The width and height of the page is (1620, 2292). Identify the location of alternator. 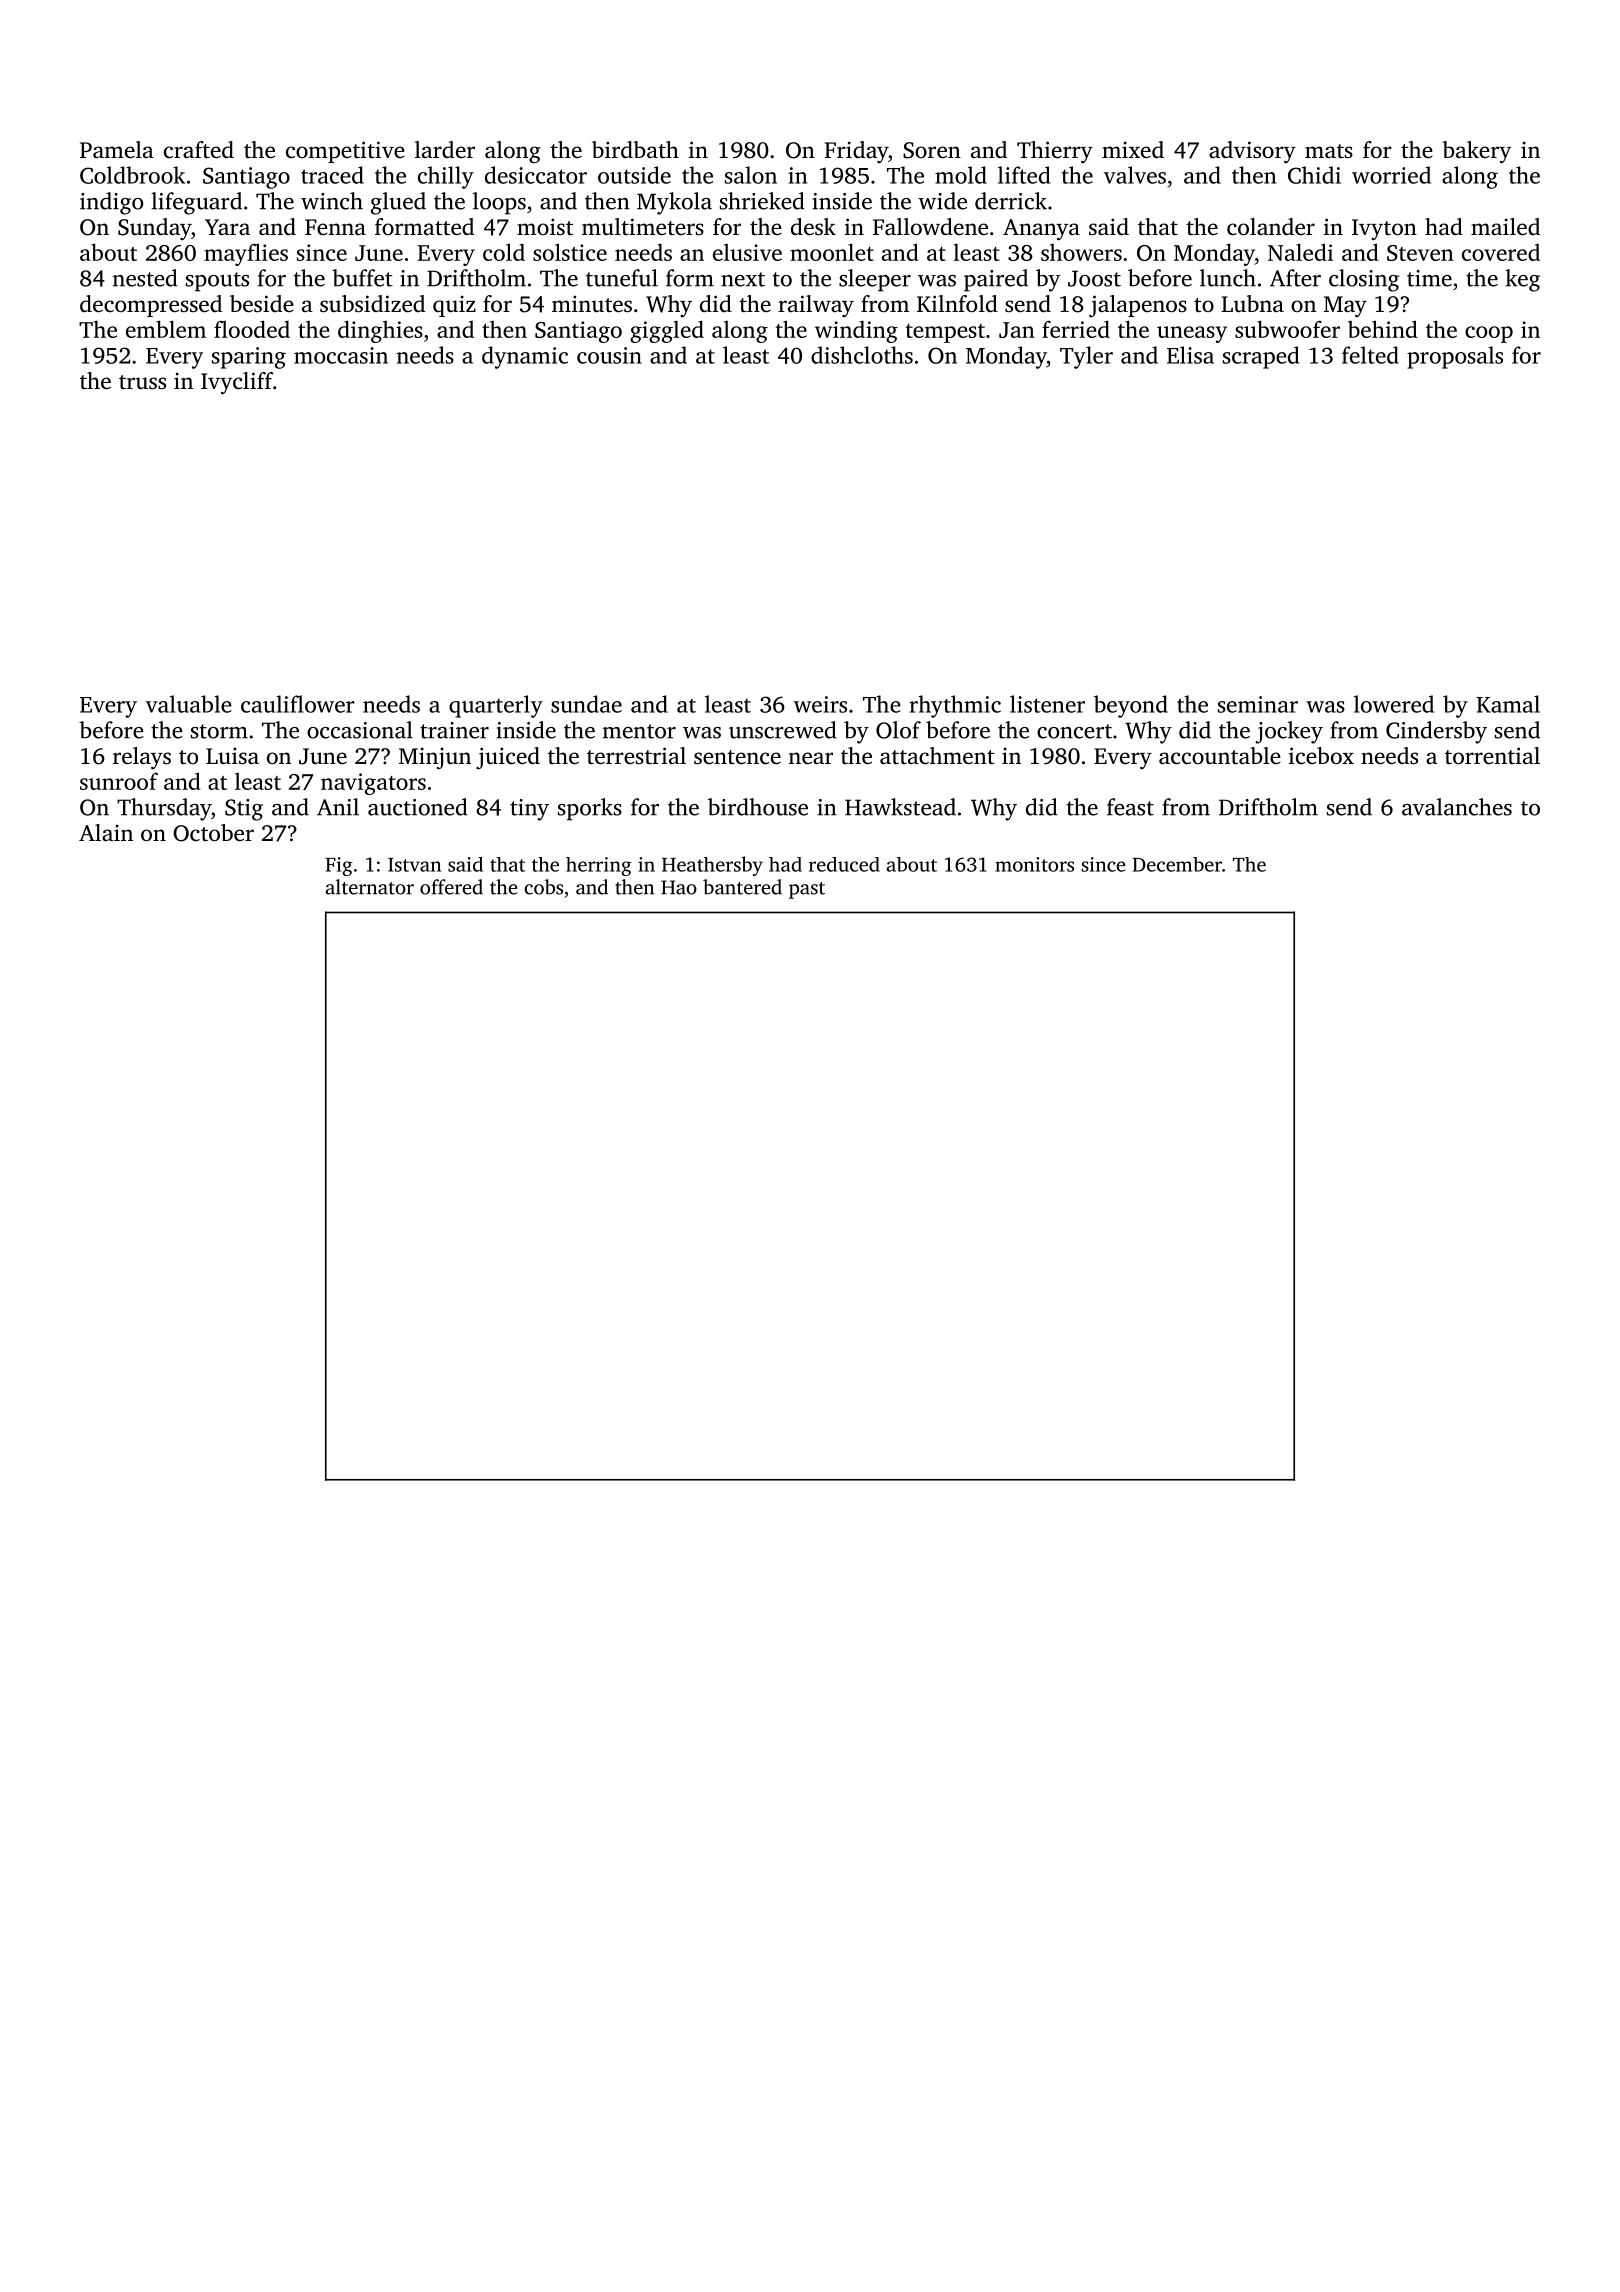
(370, 887).
